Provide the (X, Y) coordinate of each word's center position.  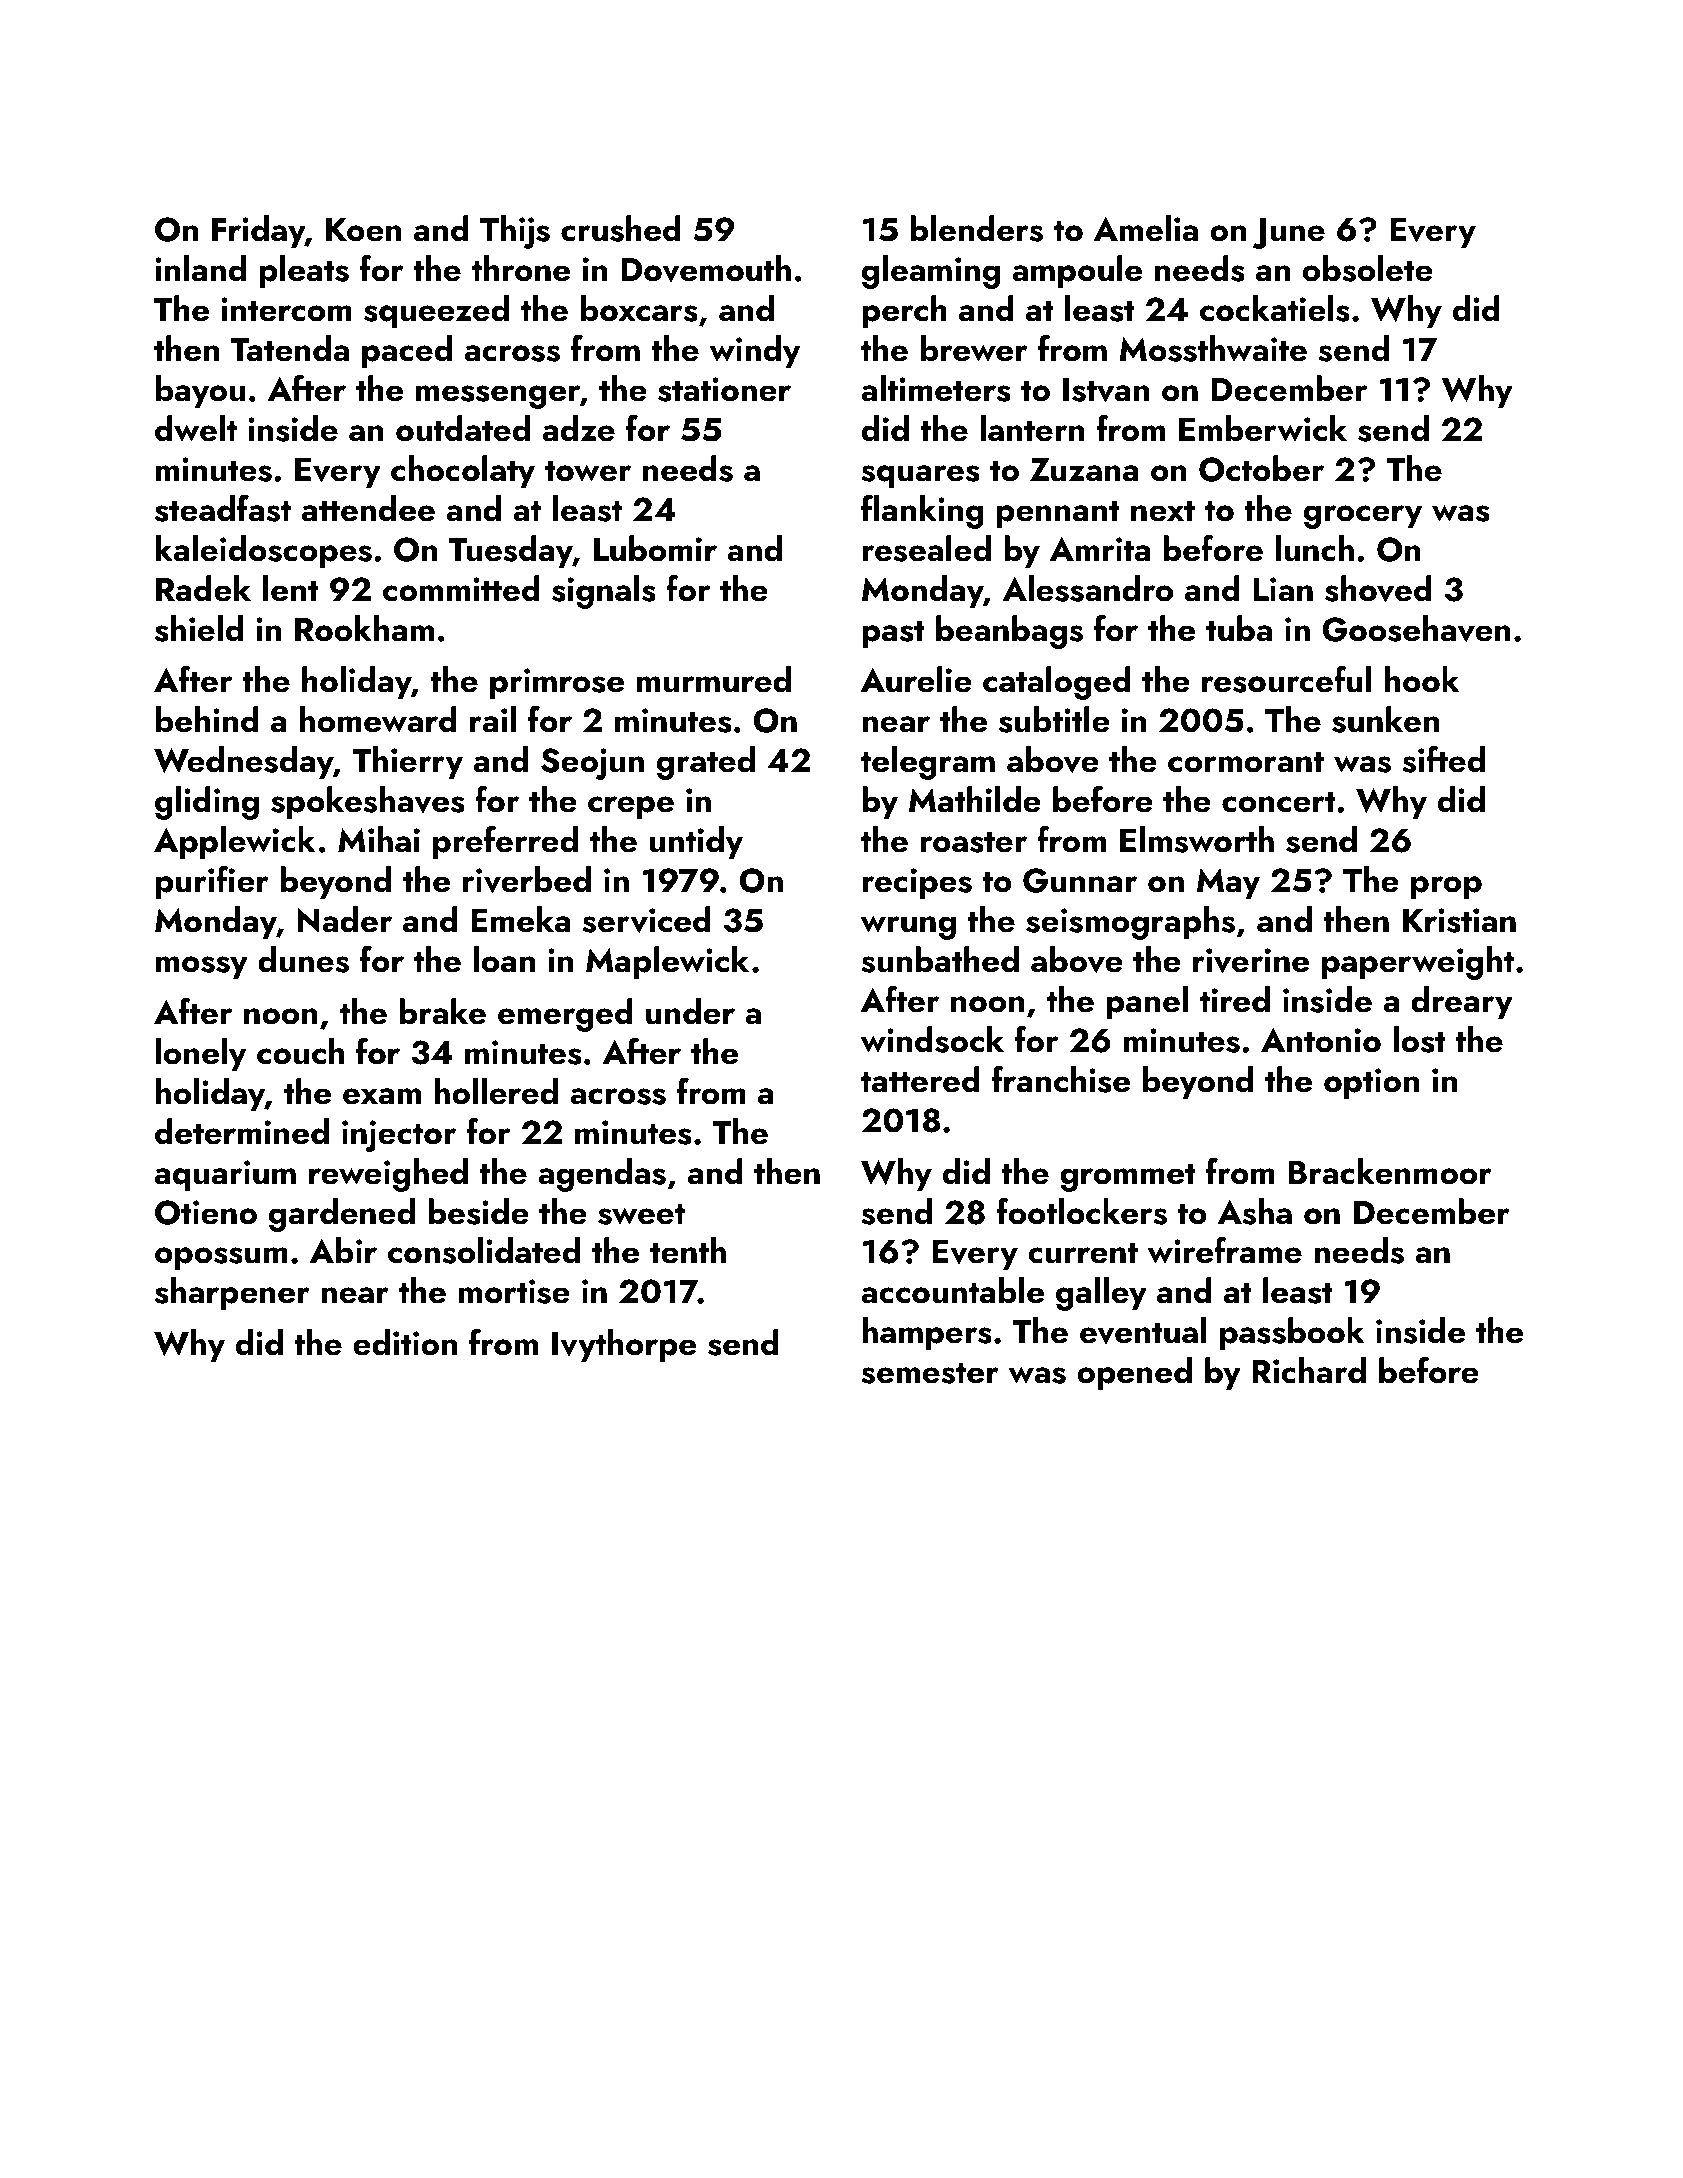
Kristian (1459, 920)
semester (930, 1373)
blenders (976, 228)
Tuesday (511, 552)
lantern (1032, 428)
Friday (258, 232)
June (1288, 233)
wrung (908, 928)
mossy (202, 968)
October (1261, 468)
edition (405, 1342)
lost (1419, 1039)
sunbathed (940, 959)
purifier (212, 882)
